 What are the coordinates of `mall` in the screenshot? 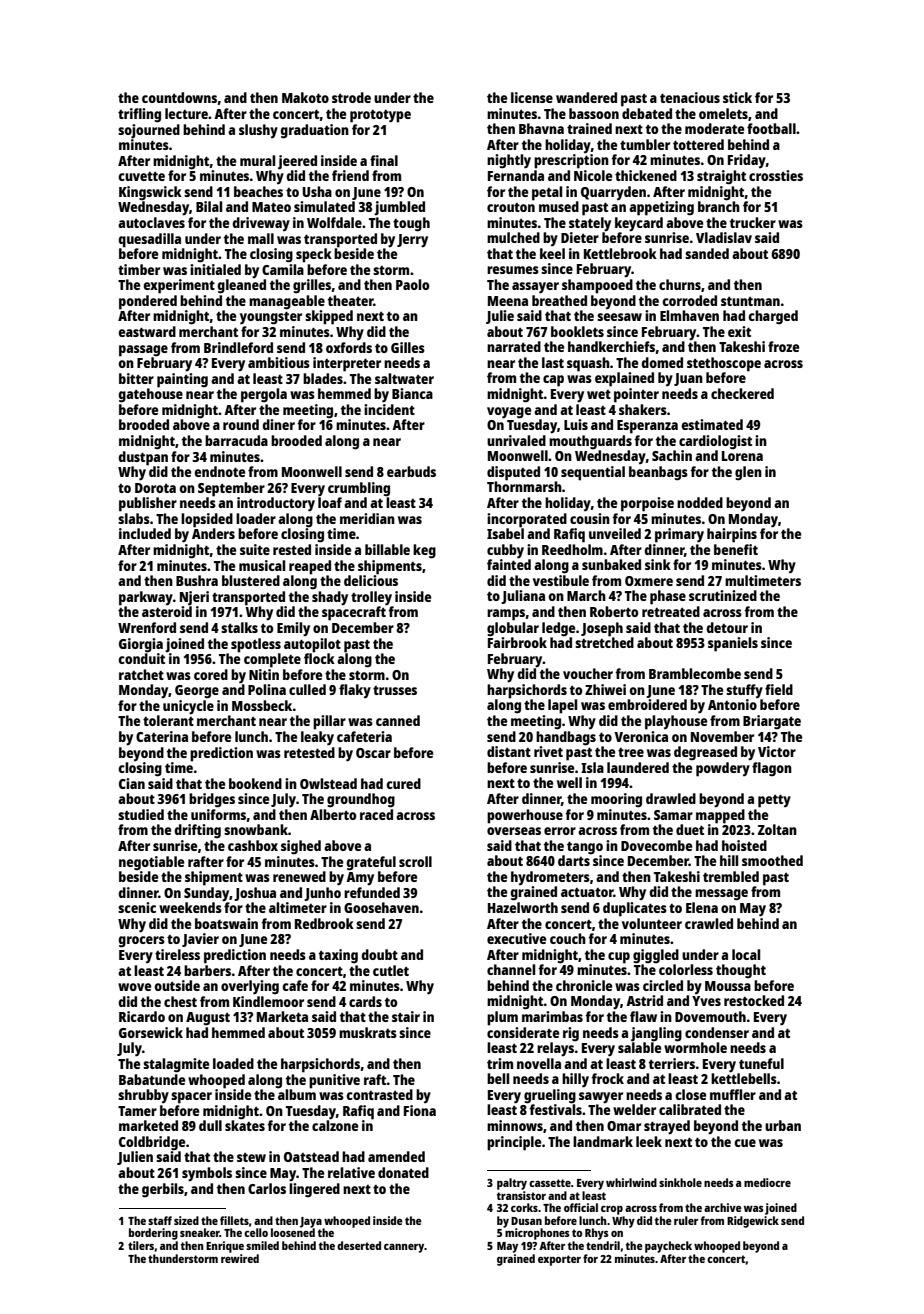 It's located at (261, 238).
